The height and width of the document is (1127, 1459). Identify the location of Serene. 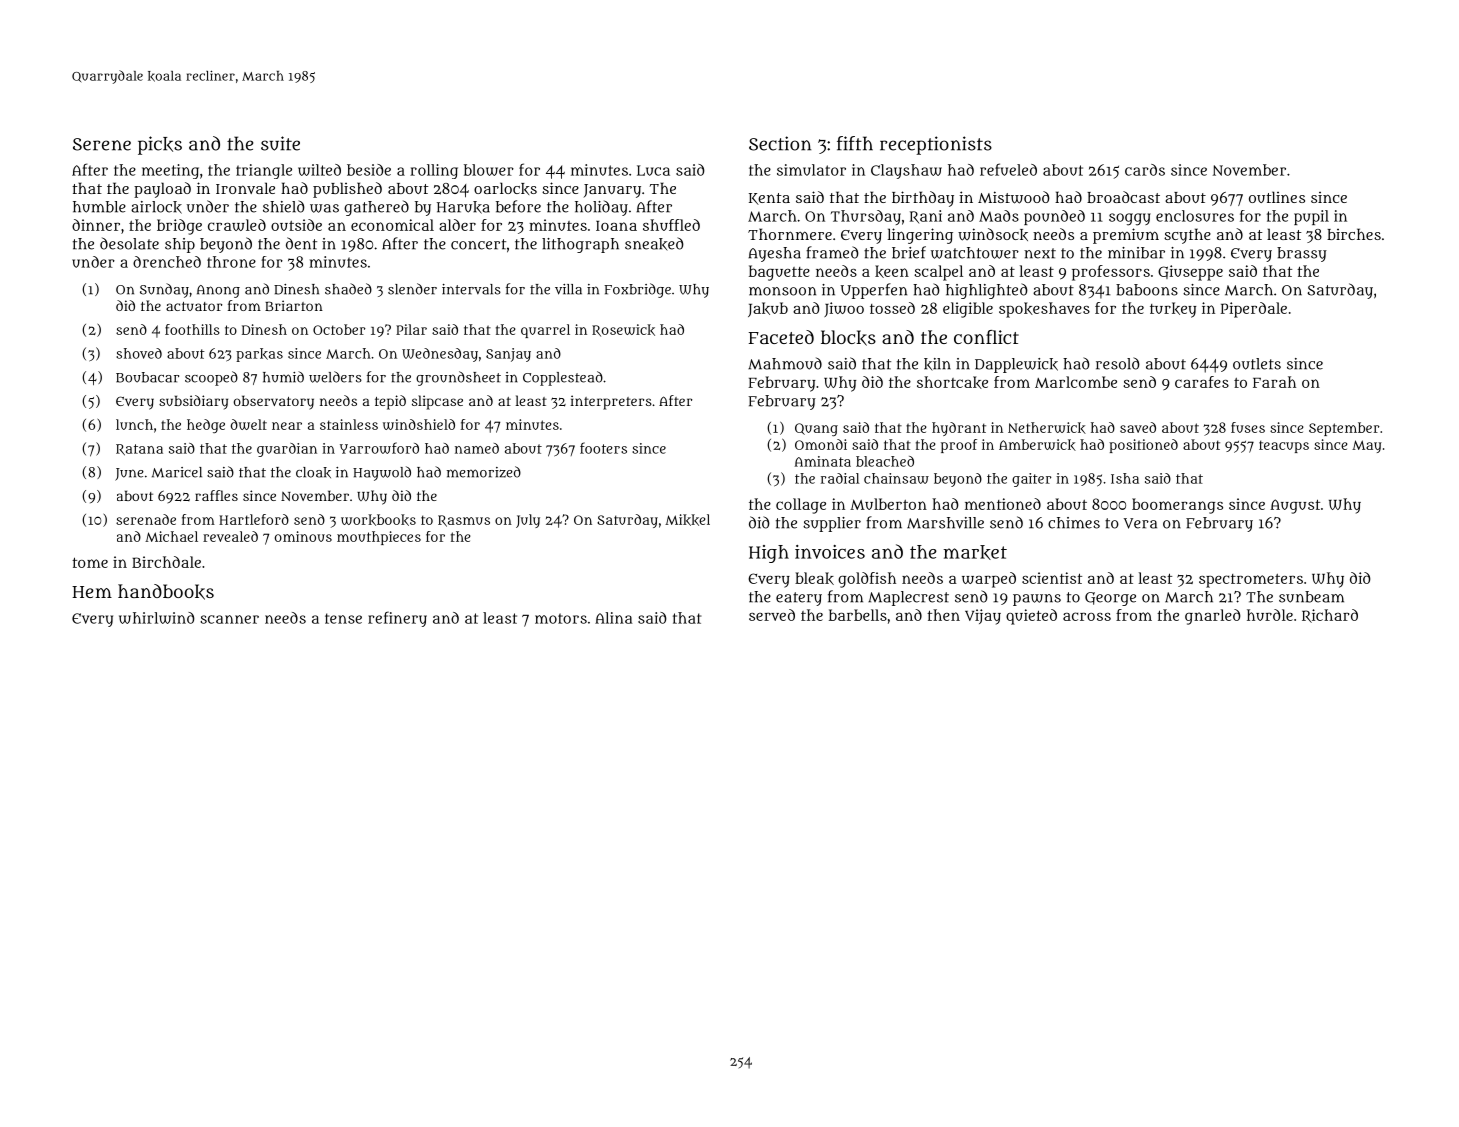
(102, 144).
